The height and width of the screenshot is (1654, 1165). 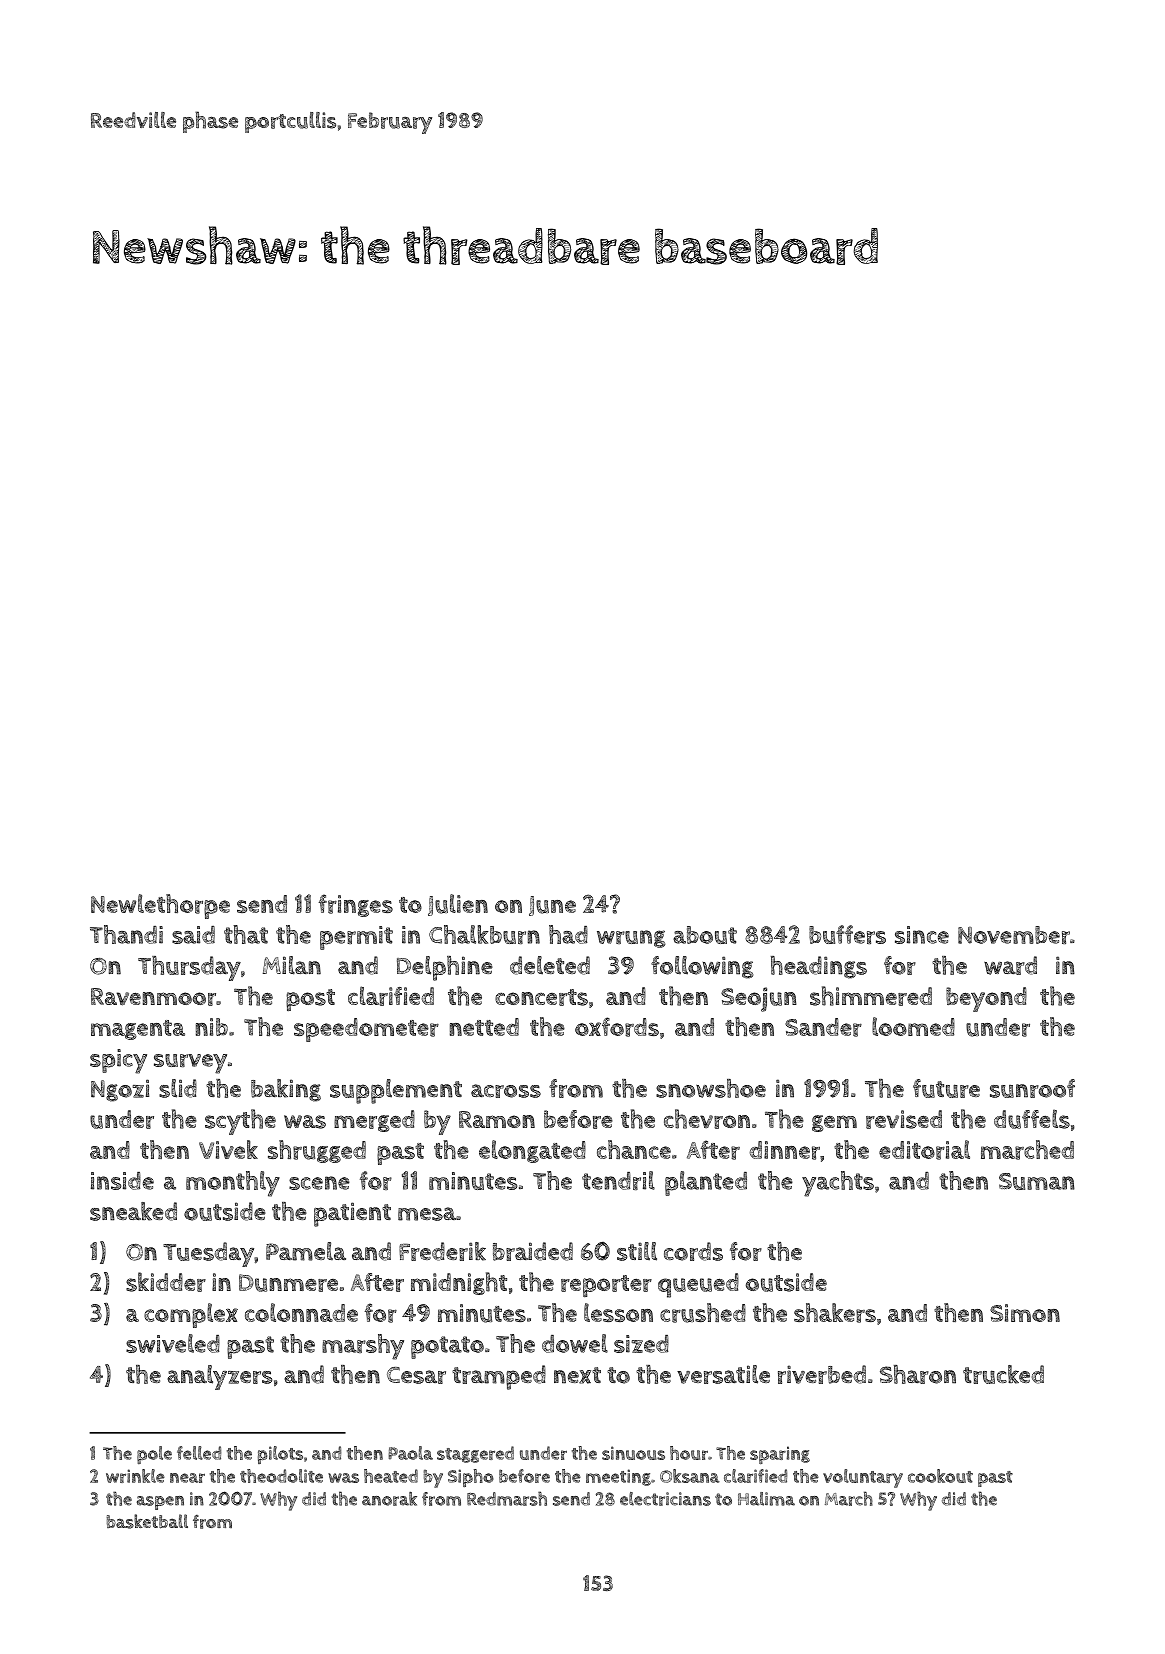 I want to click on Julien, so click(x=458, y=905).
